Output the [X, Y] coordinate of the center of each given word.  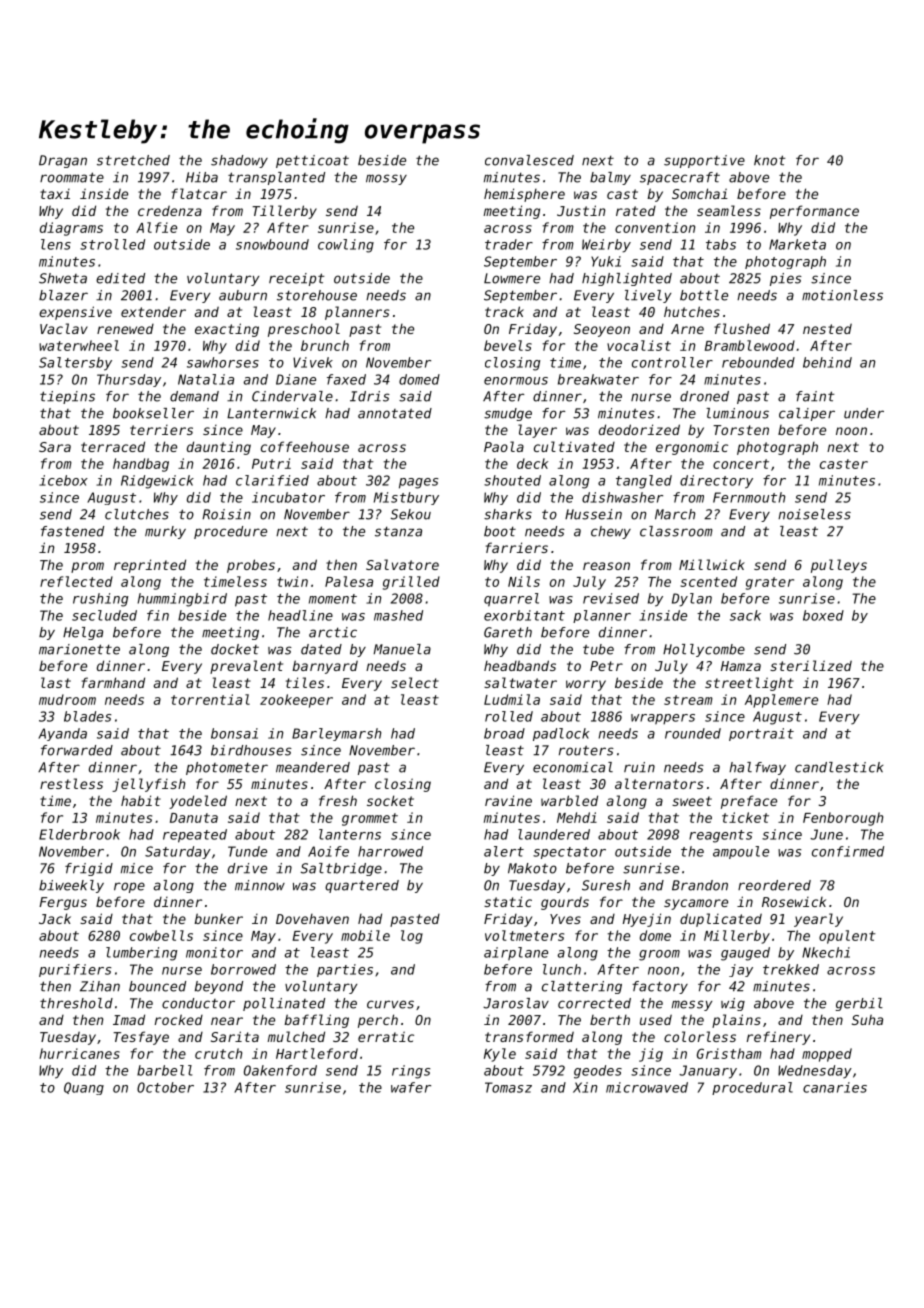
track [504, 311]
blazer [63, 295]
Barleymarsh [336, 734]
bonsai [234, 733]
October [165, 1087]
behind [827, 362]
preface [749, 802]
